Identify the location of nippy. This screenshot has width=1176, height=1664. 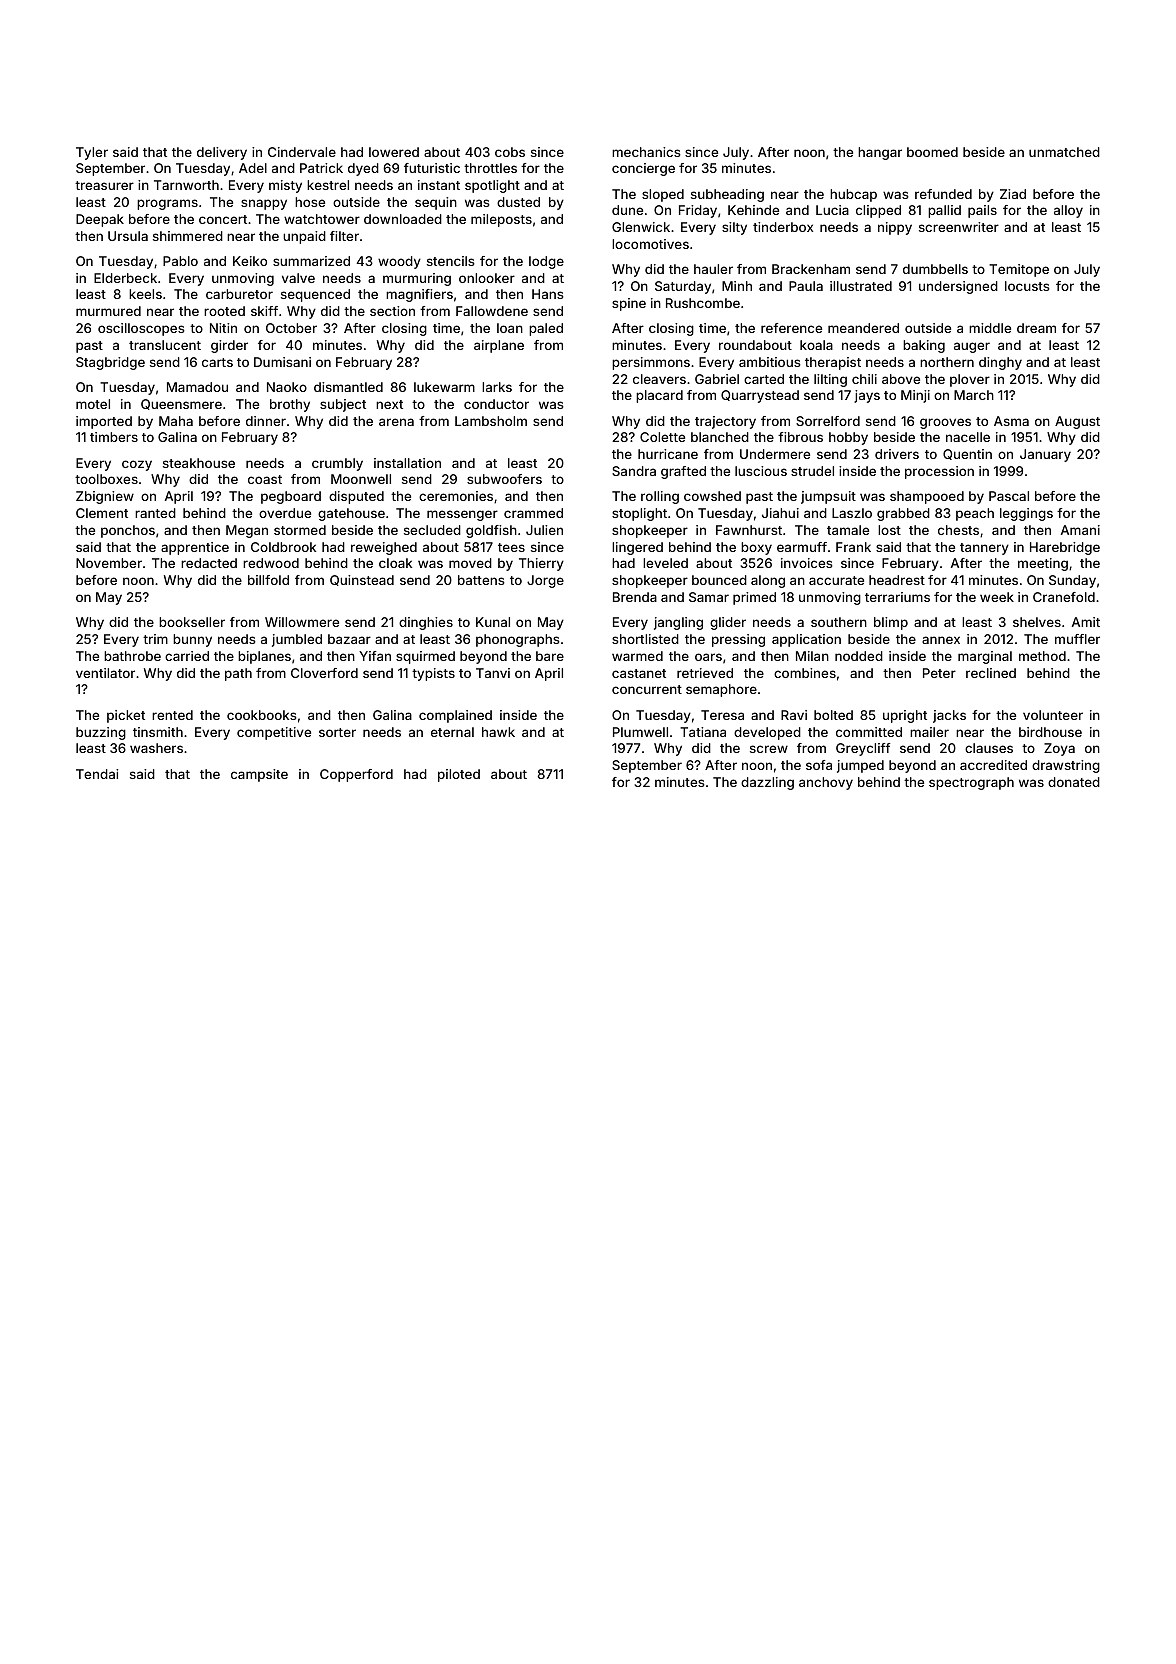
(895, 228).
